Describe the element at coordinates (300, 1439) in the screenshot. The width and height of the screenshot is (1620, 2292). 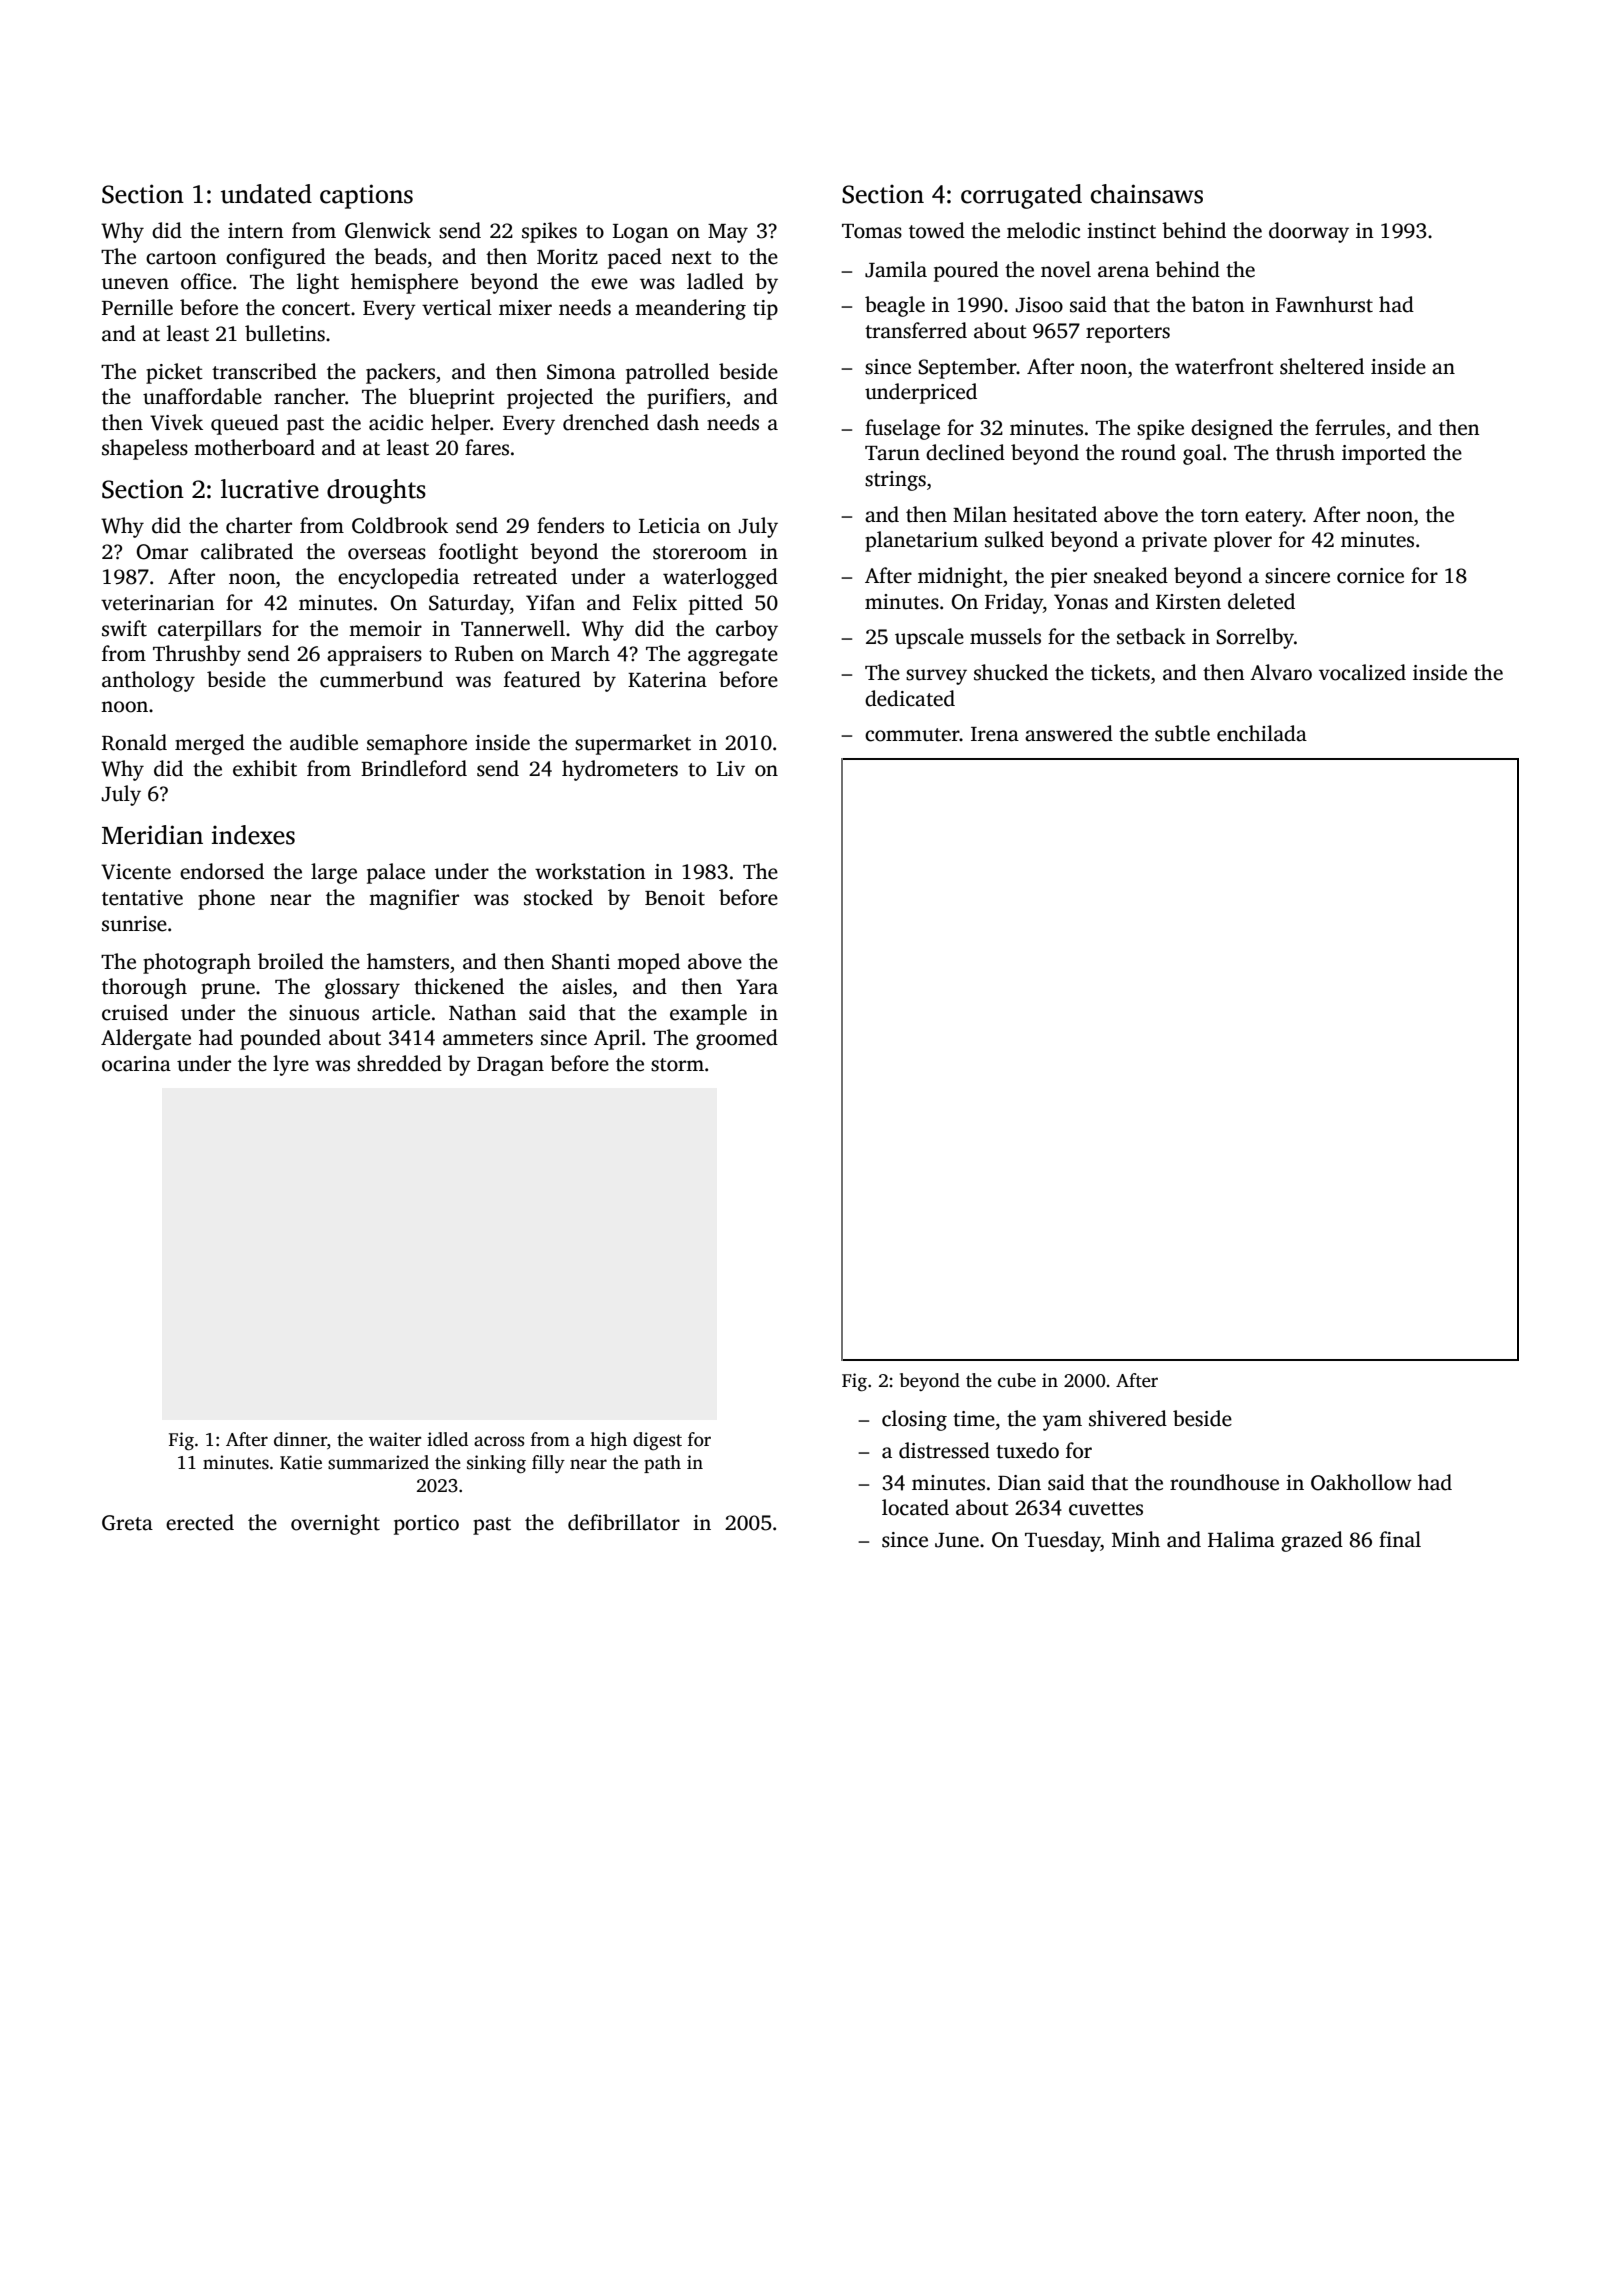
I see `dinner` at that location.
